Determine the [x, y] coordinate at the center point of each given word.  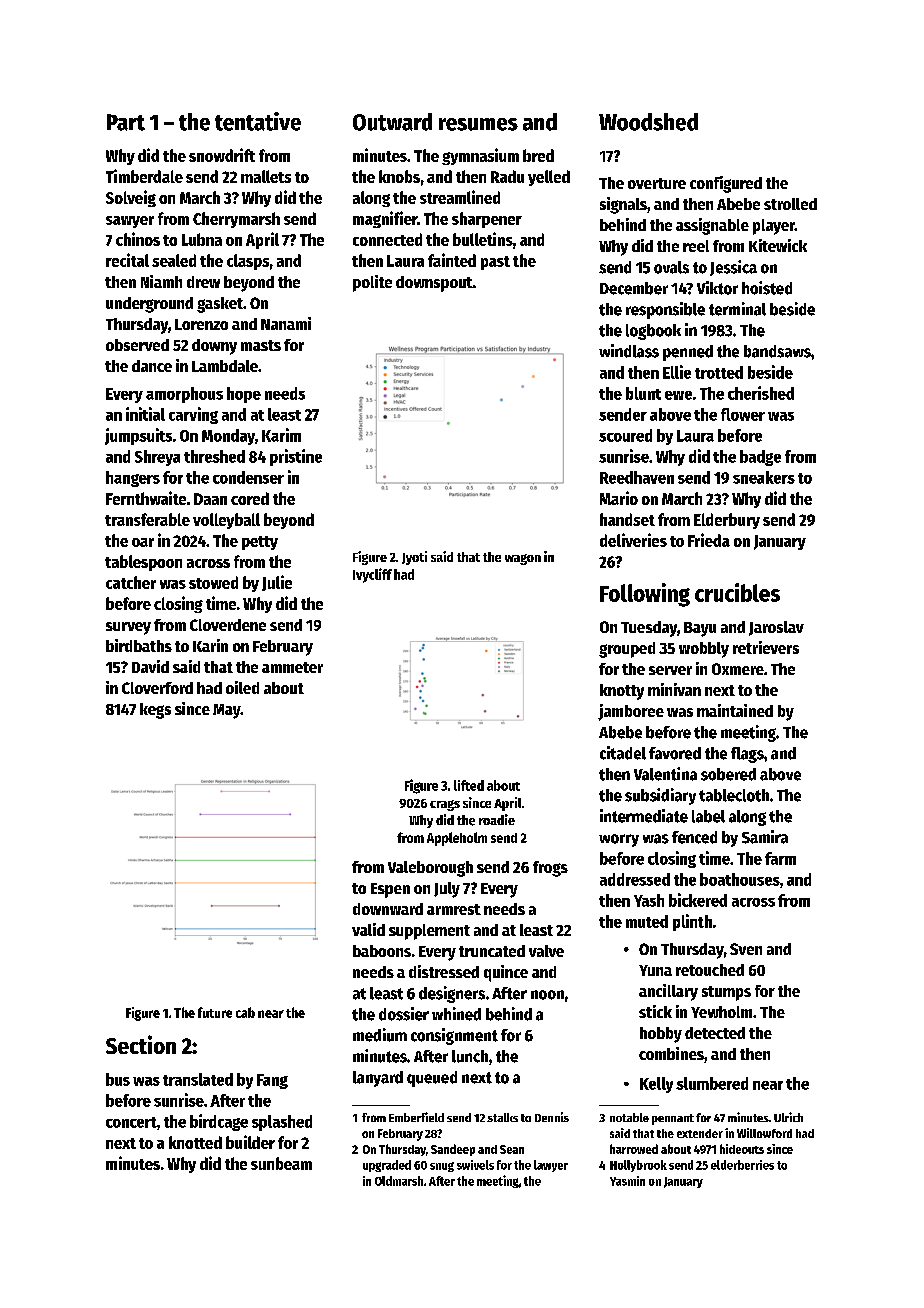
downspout [434, 284]
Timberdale [144, 176]
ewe [678, 395]
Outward [392, 122]
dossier [404, 1014]
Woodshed [648, 122]
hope [244, 395]
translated [198, 1079]
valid [368, 929]
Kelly [656, 1085]
